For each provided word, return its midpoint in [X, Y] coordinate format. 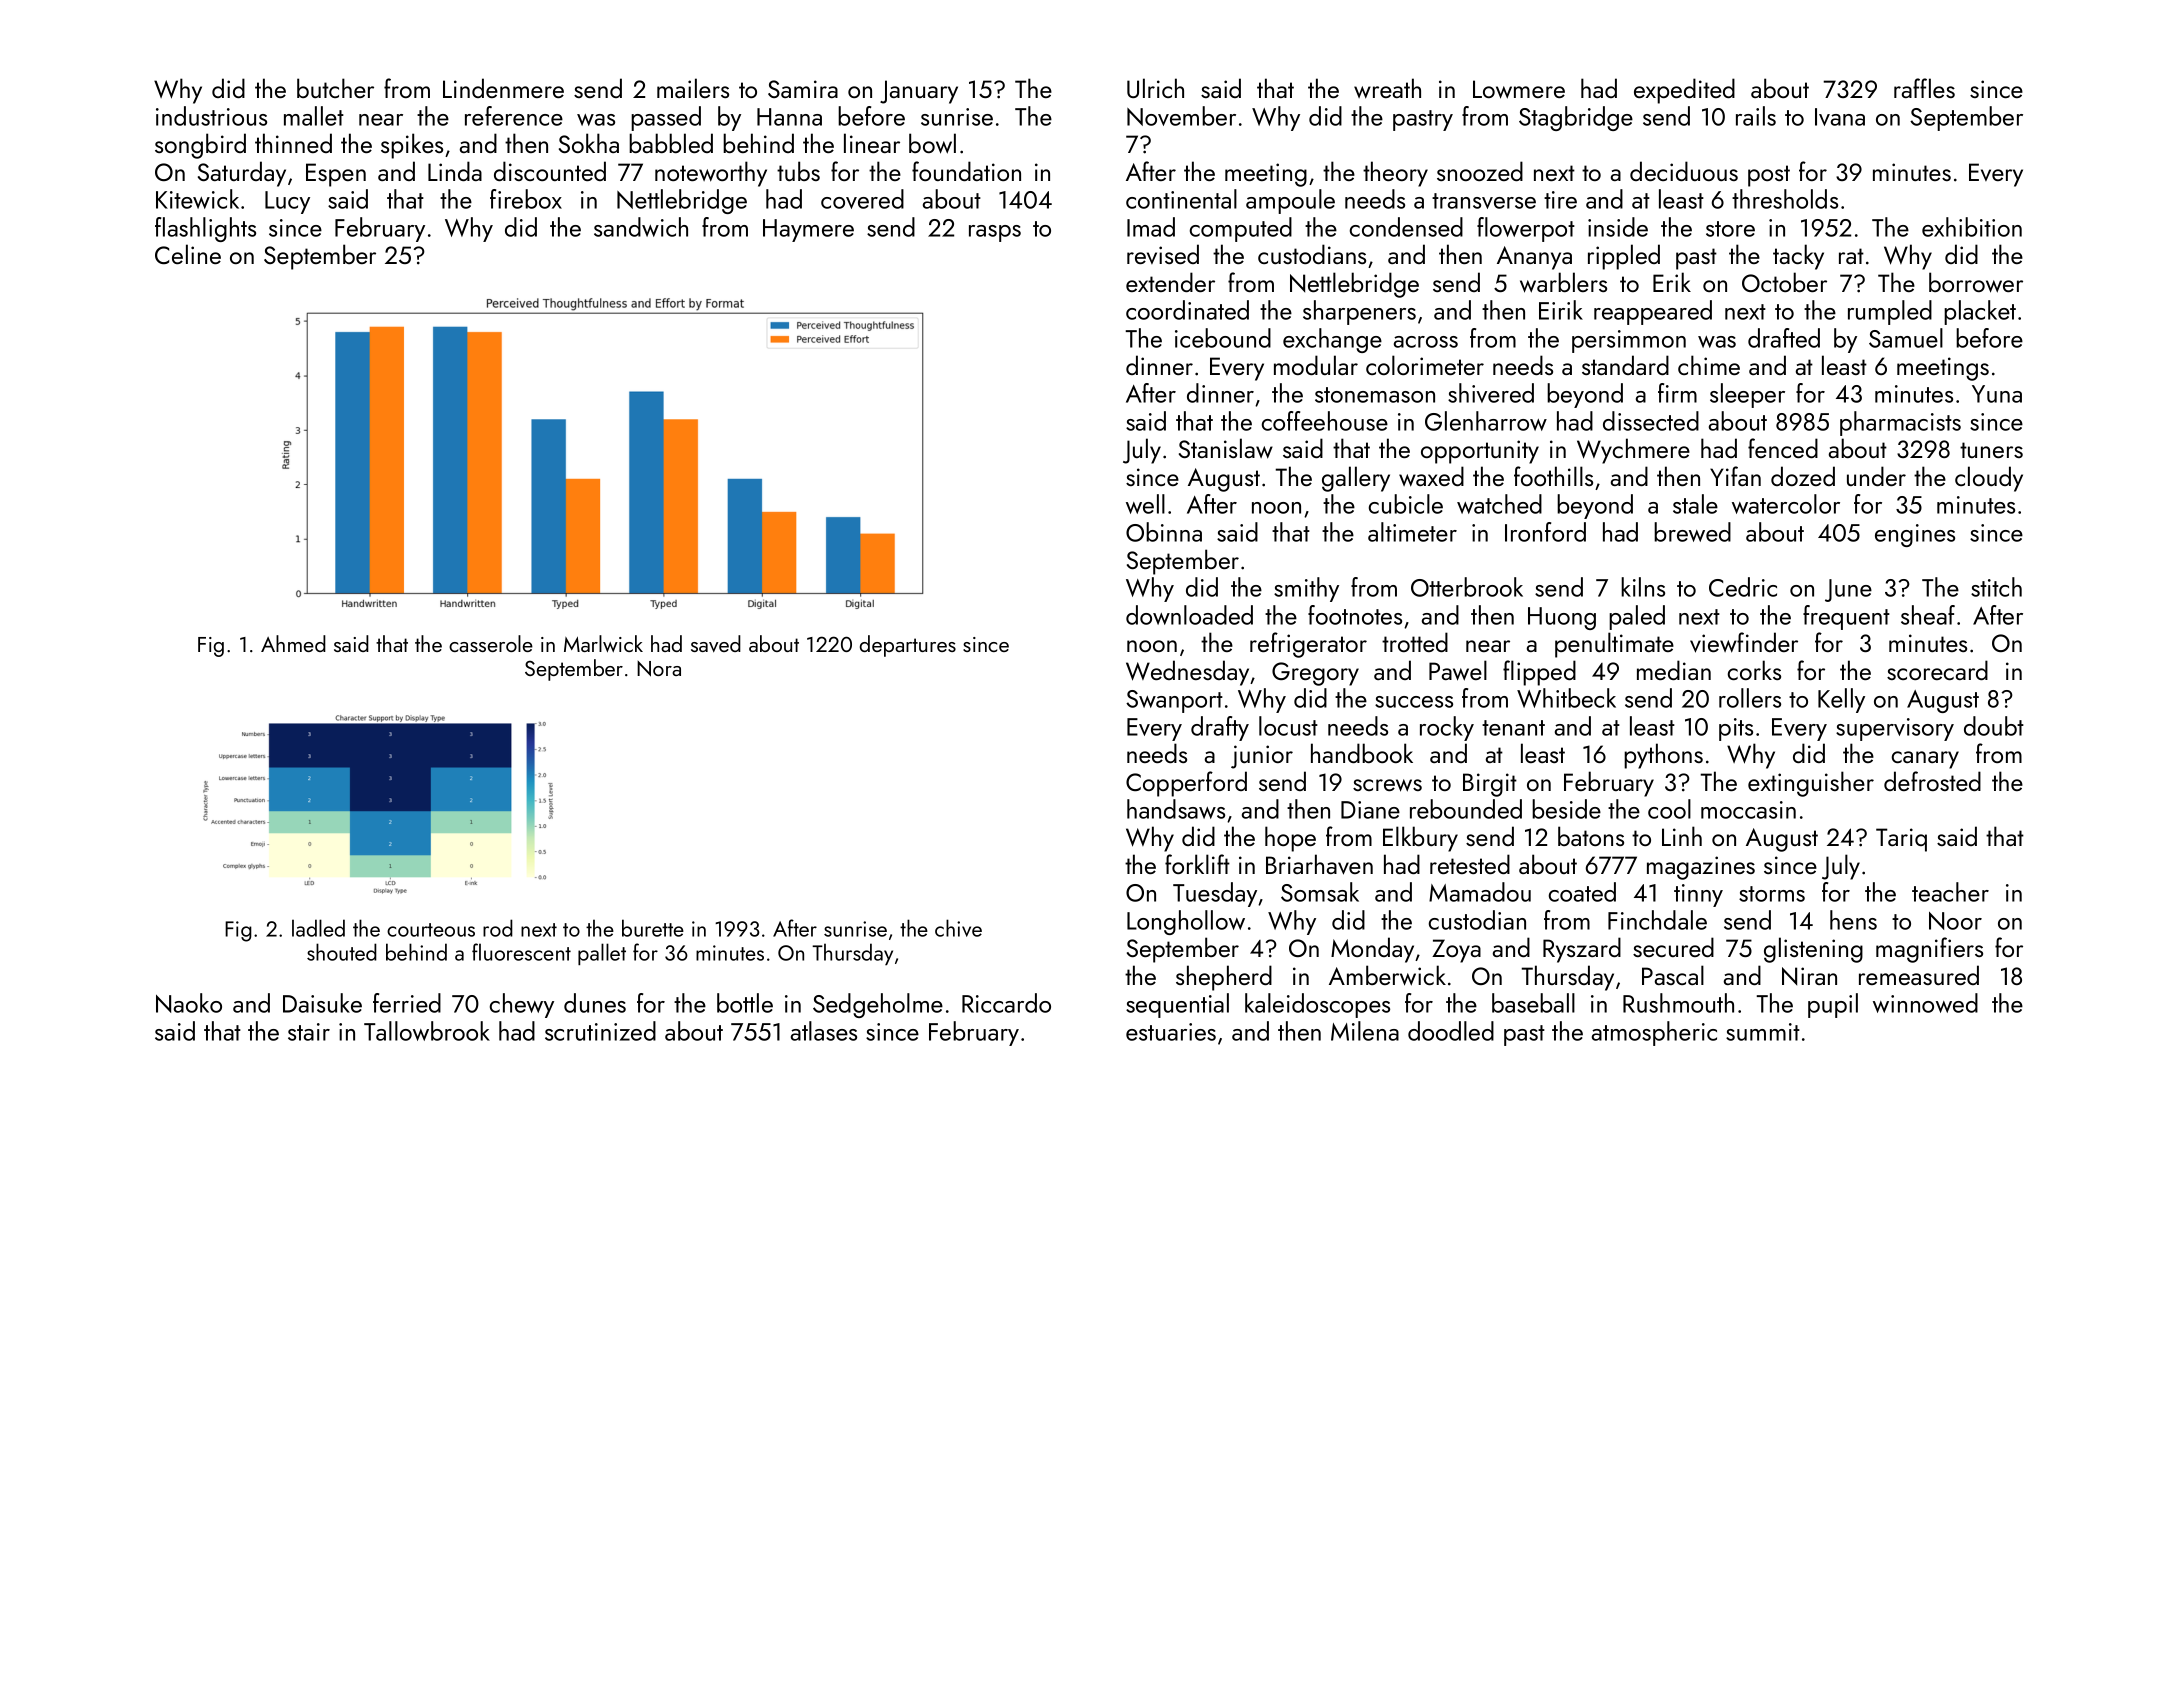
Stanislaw [1226, 448]
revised [1163, 254]
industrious [211, 116]
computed [1241, 229]
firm [1677, 393]
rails [1756, 116]
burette [653, 928]
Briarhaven [1319, 864]
